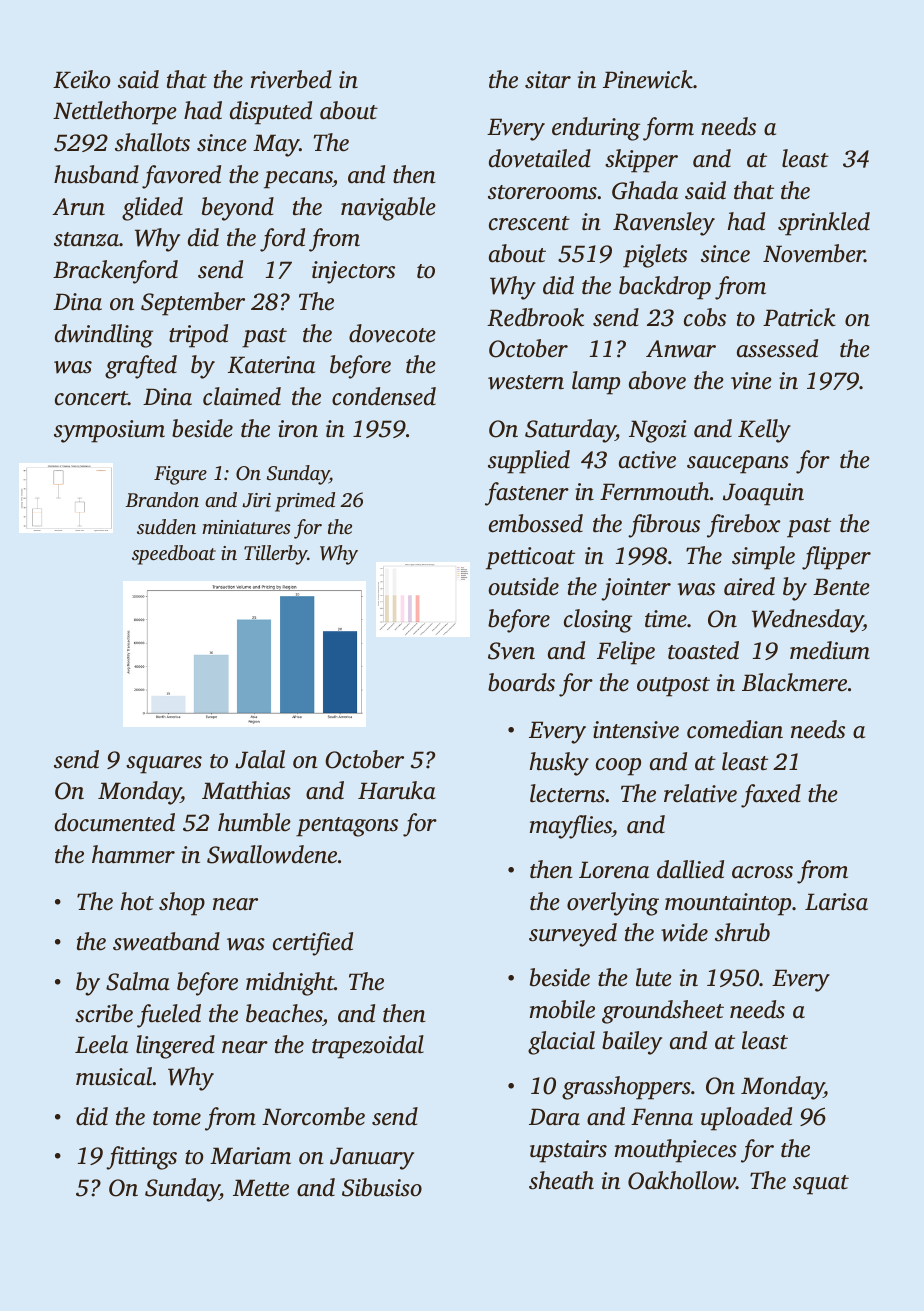 The height and width of the image is (1311, 924). What do you see at coordinates (291, 79) in the image?
I see `riverbed` at bounding box center [291, 79].
